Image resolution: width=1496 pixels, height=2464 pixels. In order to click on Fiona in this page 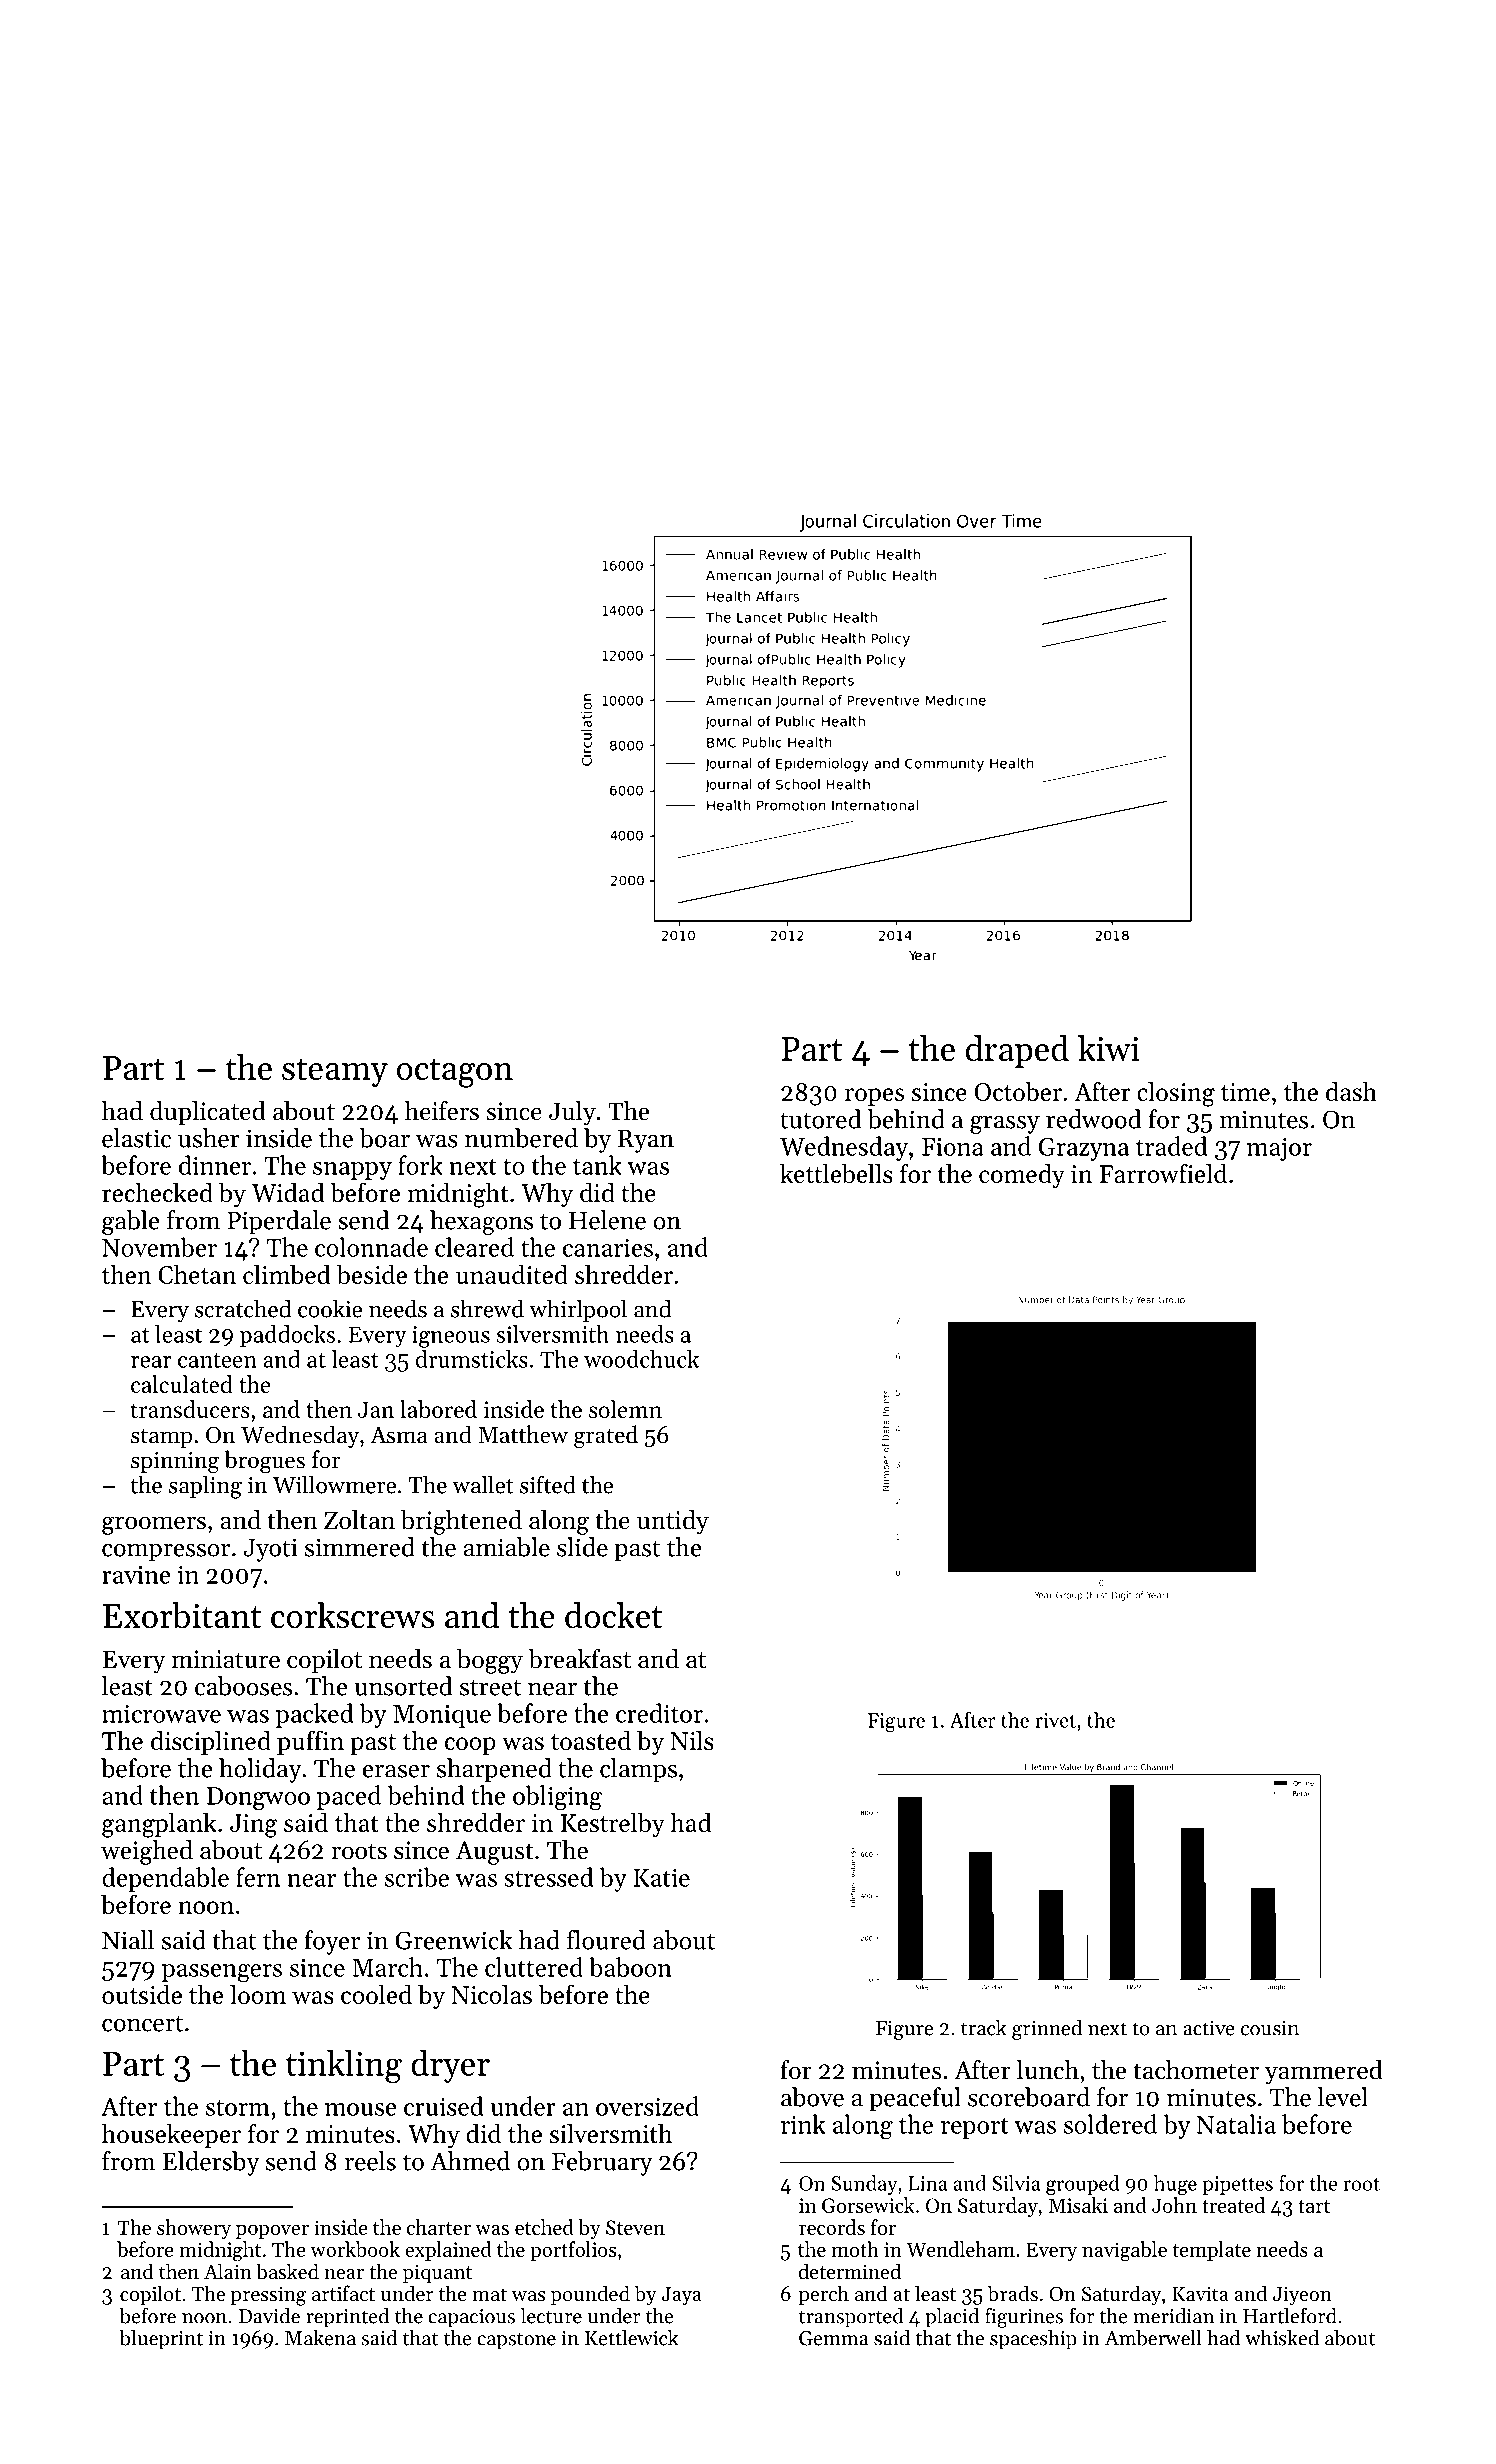, I will do `click(953, 1147)`.
